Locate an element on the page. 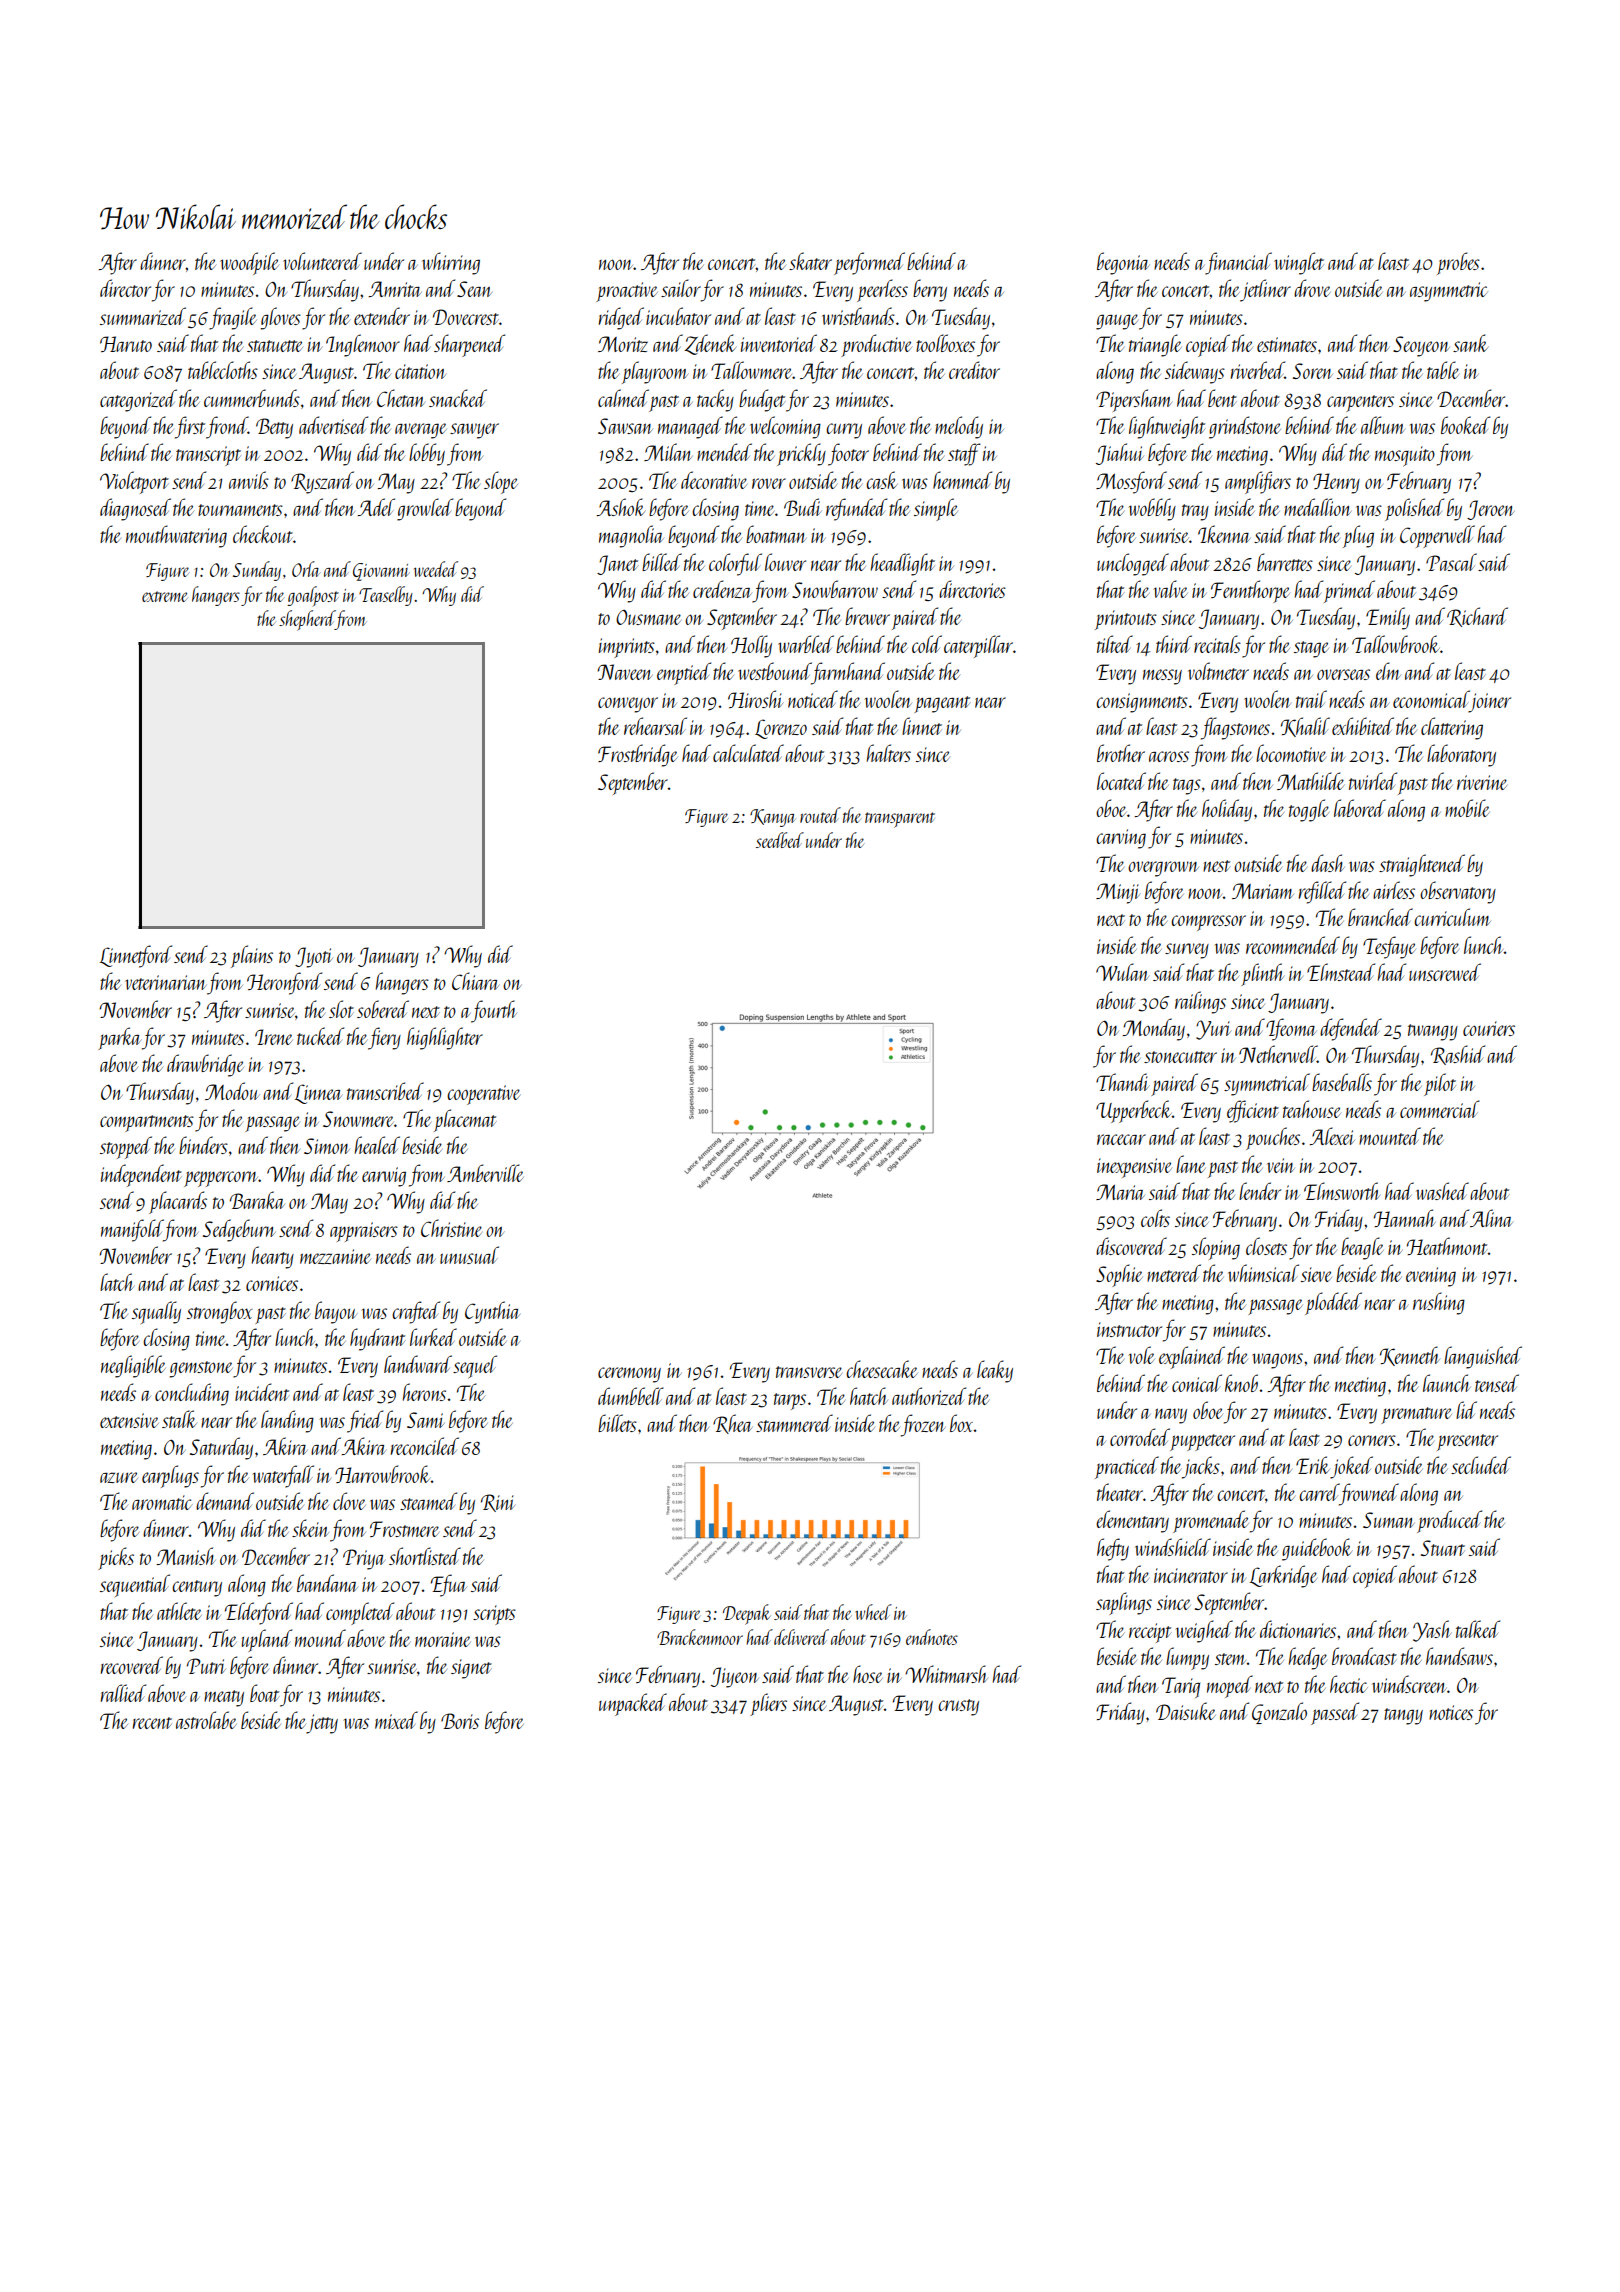 This image has width=1620, height=2292. unpacked is located at coordinates (633, 1704).
